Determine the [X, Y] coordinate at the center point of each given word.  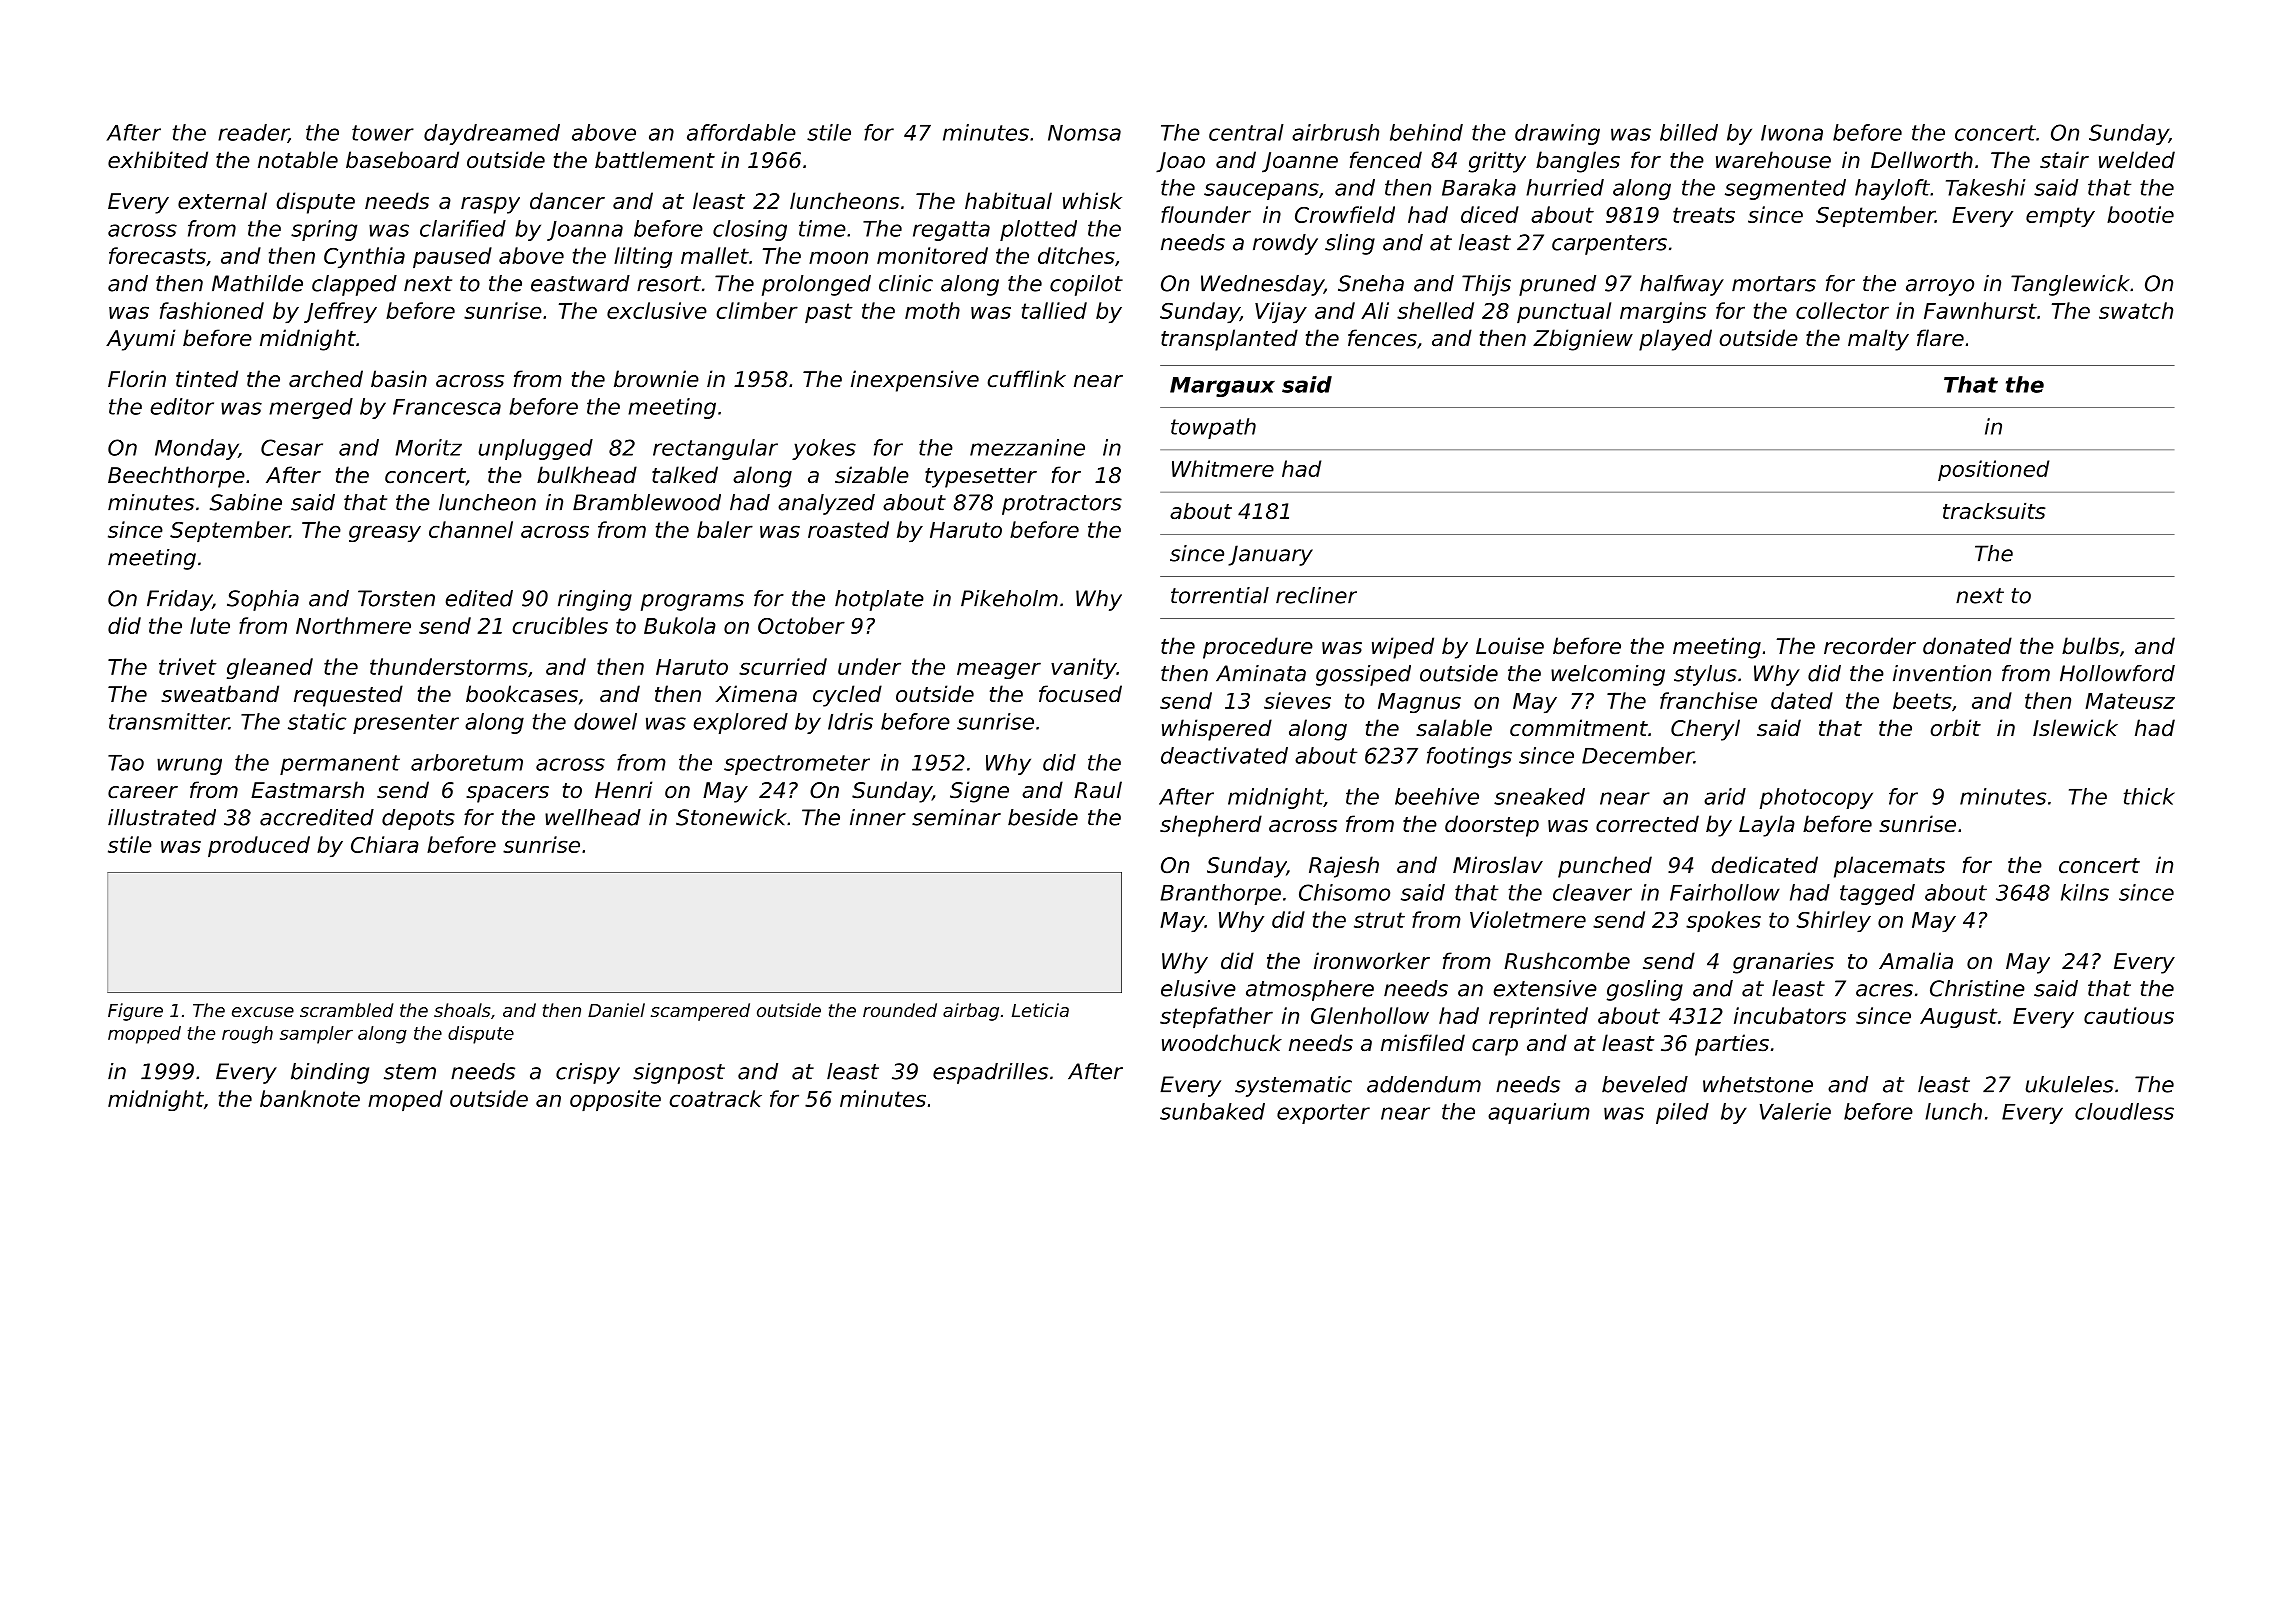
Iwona [1792, 133]
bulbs [2090, 646]
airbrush [1335, 132]
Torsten [396, 598]
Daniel [616, 1010]
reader [253, 133]
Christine [1977, 988]
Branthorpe [1221, 894]
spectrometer [797, 765]
